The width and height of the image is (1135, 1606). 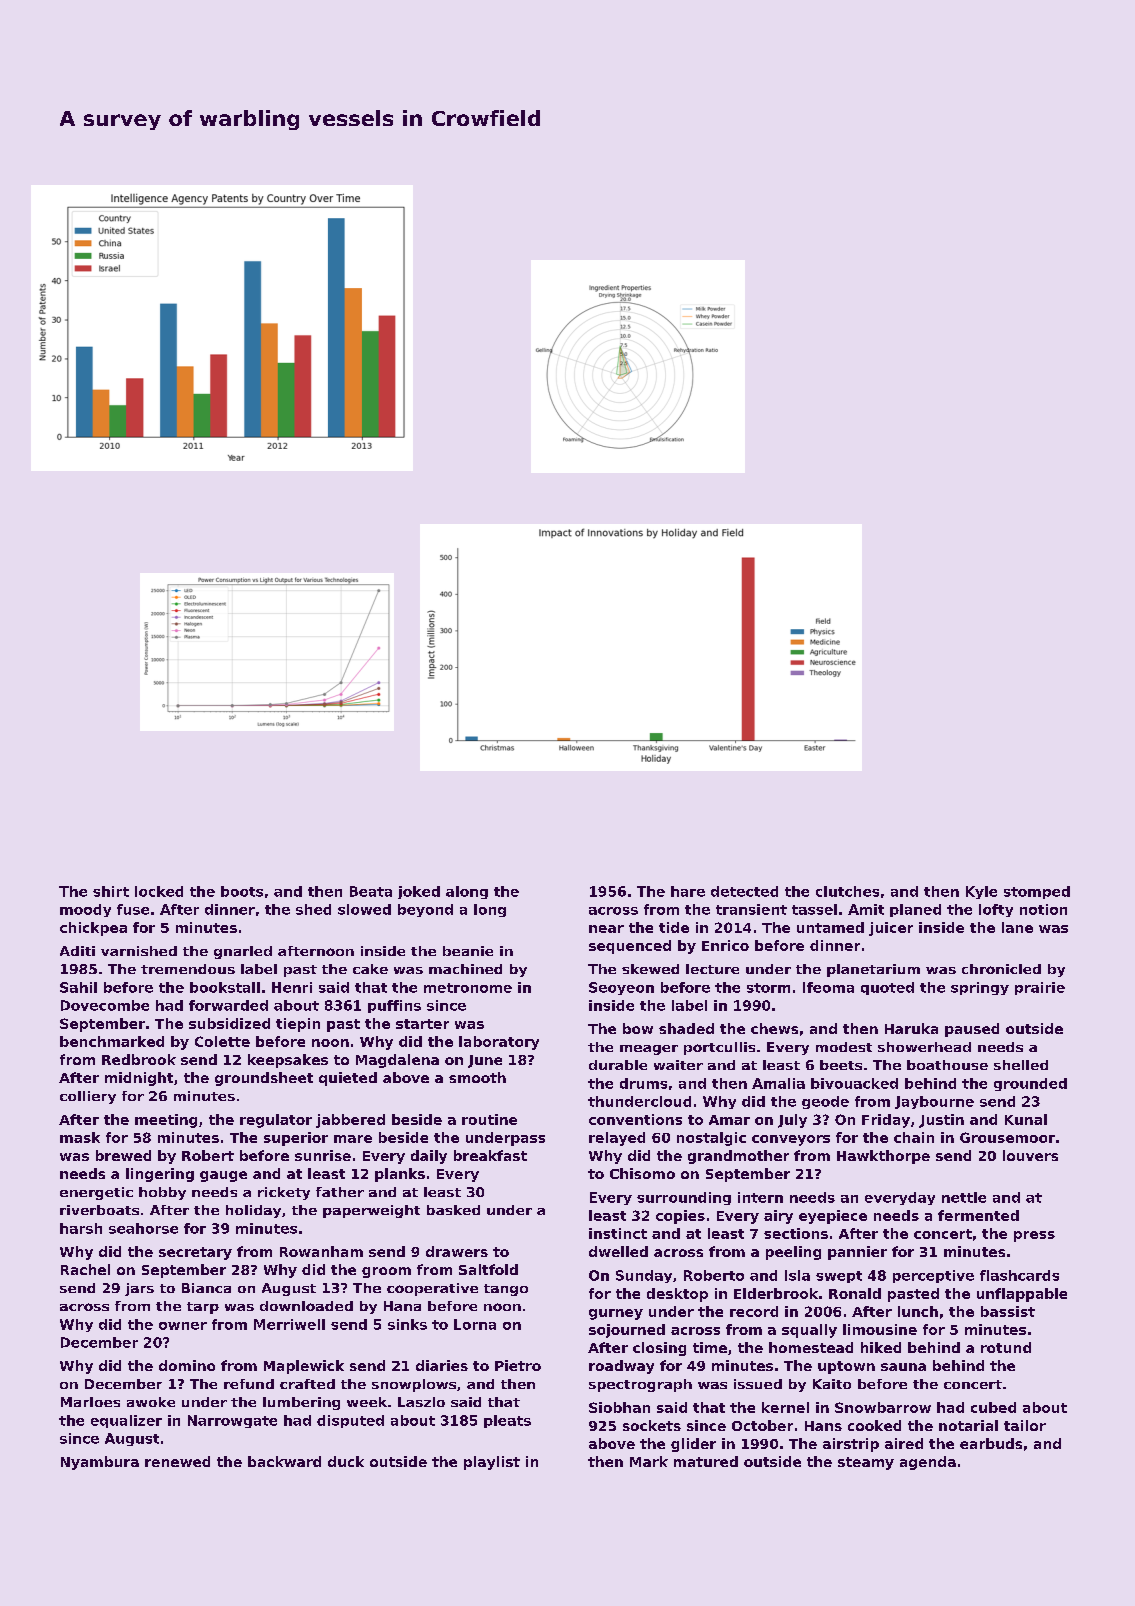 I want to click on juicer, so click(x=891, y=929).
